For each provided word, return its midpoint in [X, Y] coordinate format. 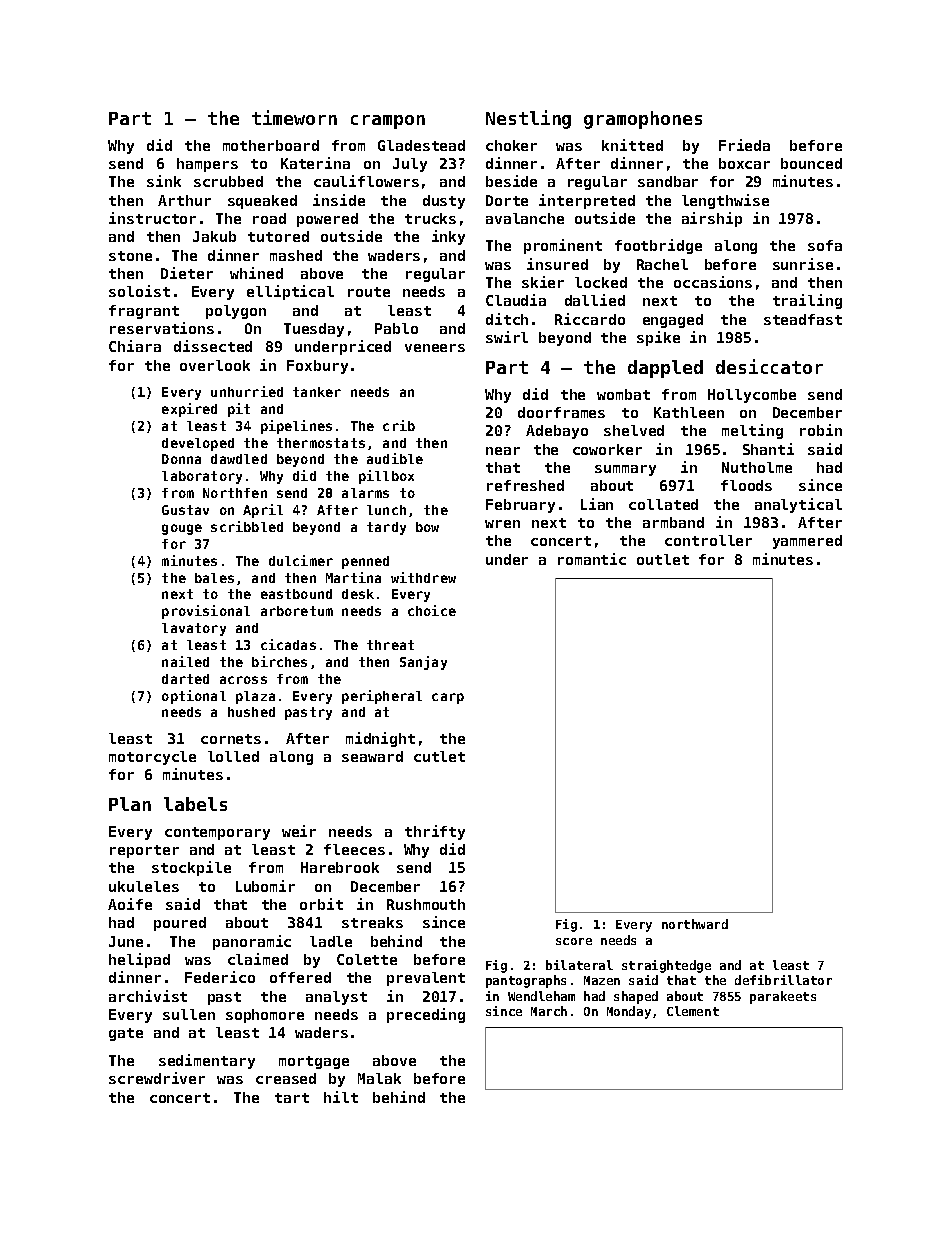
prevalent [426, 979]
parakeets [783, 997]
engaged [673, 321]
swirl [507, 337]
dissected [213, 346]
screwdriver [157, 1078]
